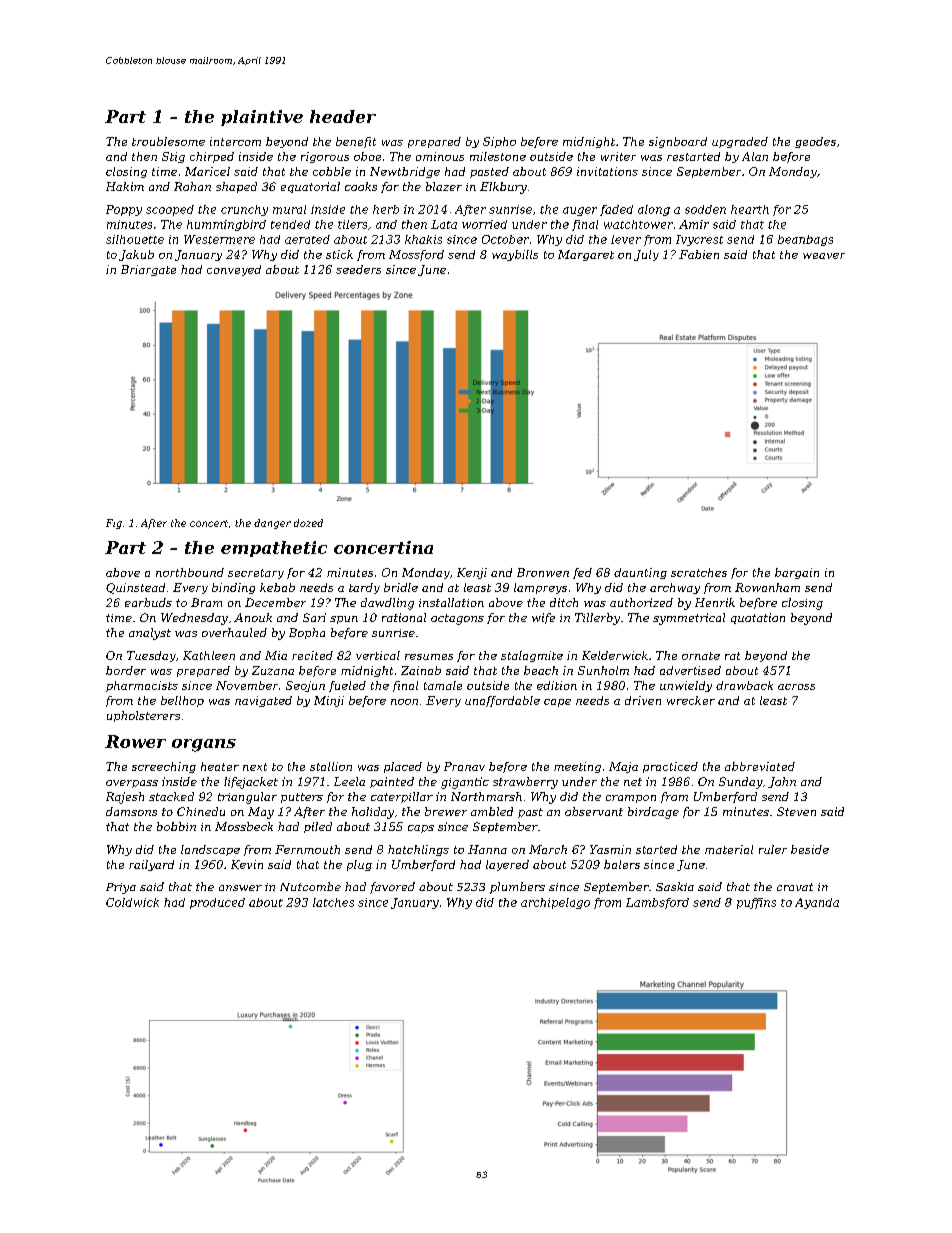 This page has height=1233, width=952. What do you see at coordinates (444, 224) in the page?
I see `Lata` at bounding box center [444, 224].
